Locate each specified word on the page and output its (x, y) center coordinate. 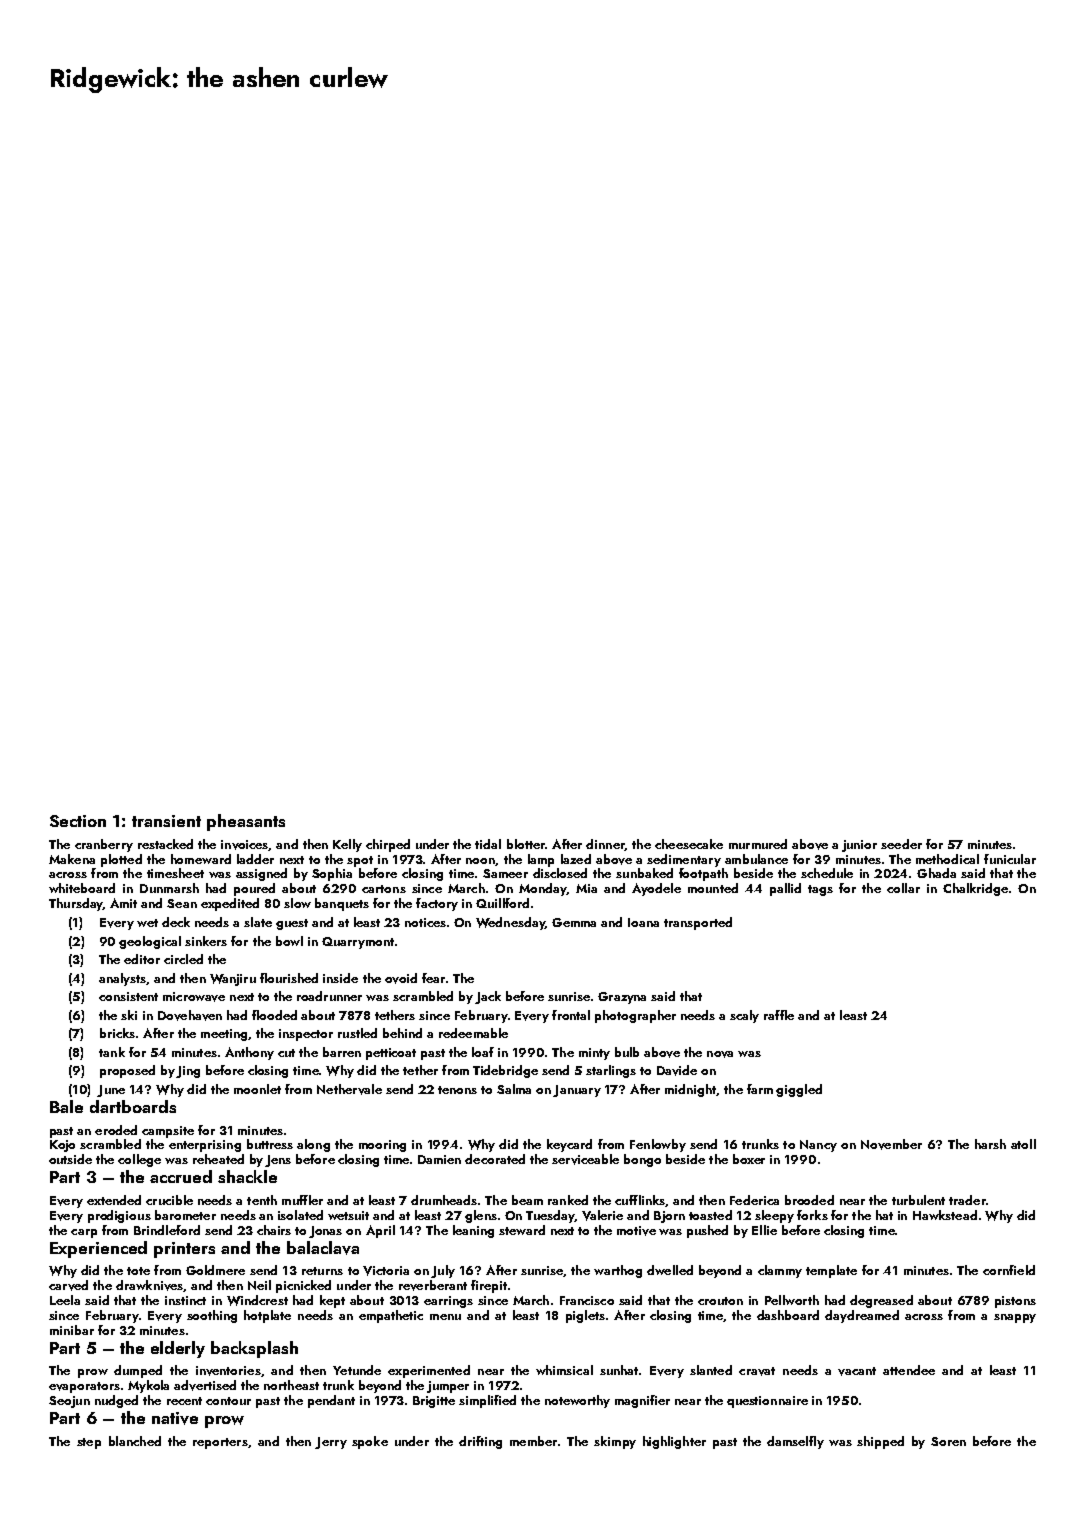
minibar (72, 1330)
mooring (382, 1146)
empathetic (391, 1316)
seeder (901, 844)
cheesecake (689, 844)
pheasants (246, 822)
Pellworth (792, 1300)
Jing (188, 1072)
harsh (990, 1144)
